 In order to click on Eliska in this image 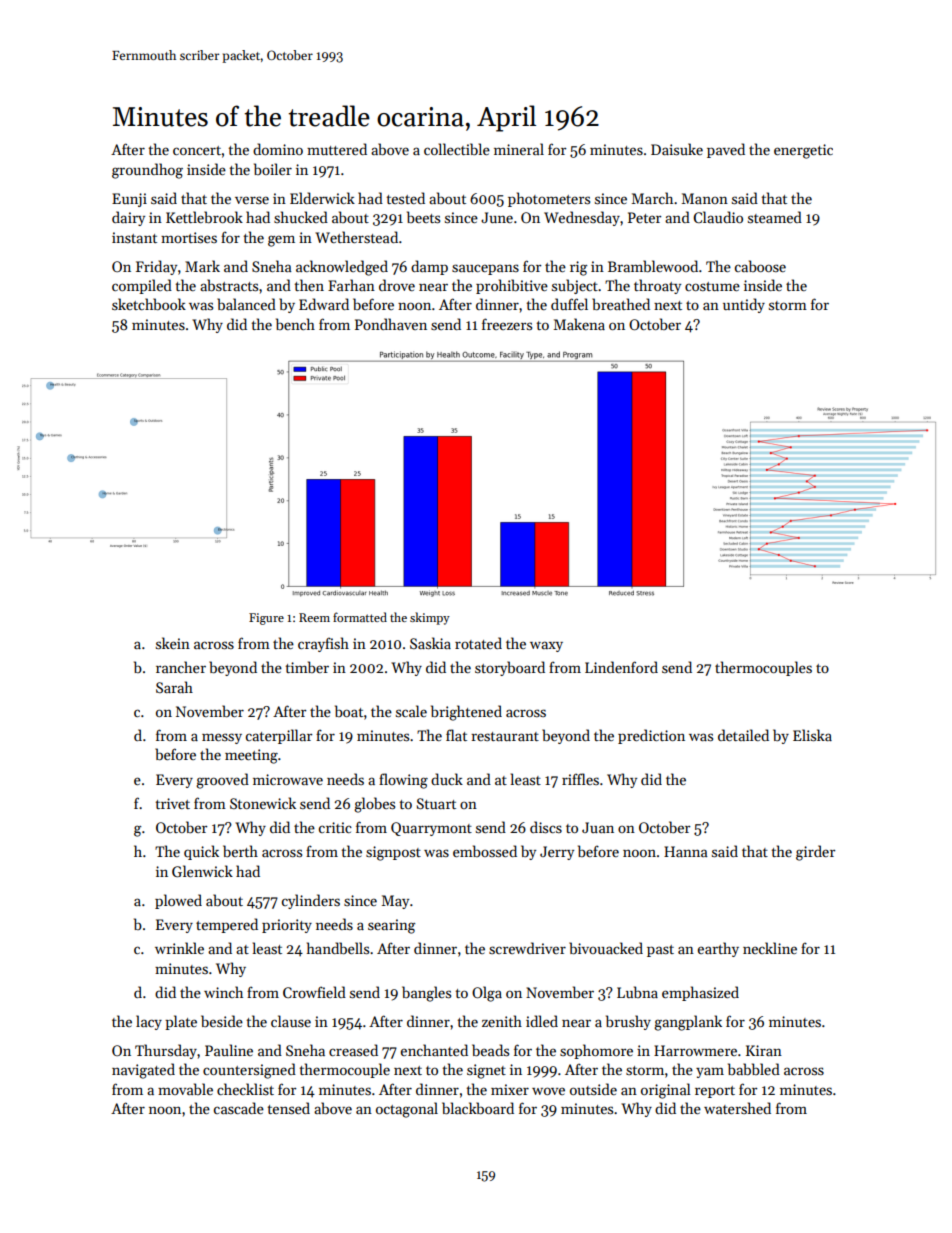, I will do `click(812, 735)`.
